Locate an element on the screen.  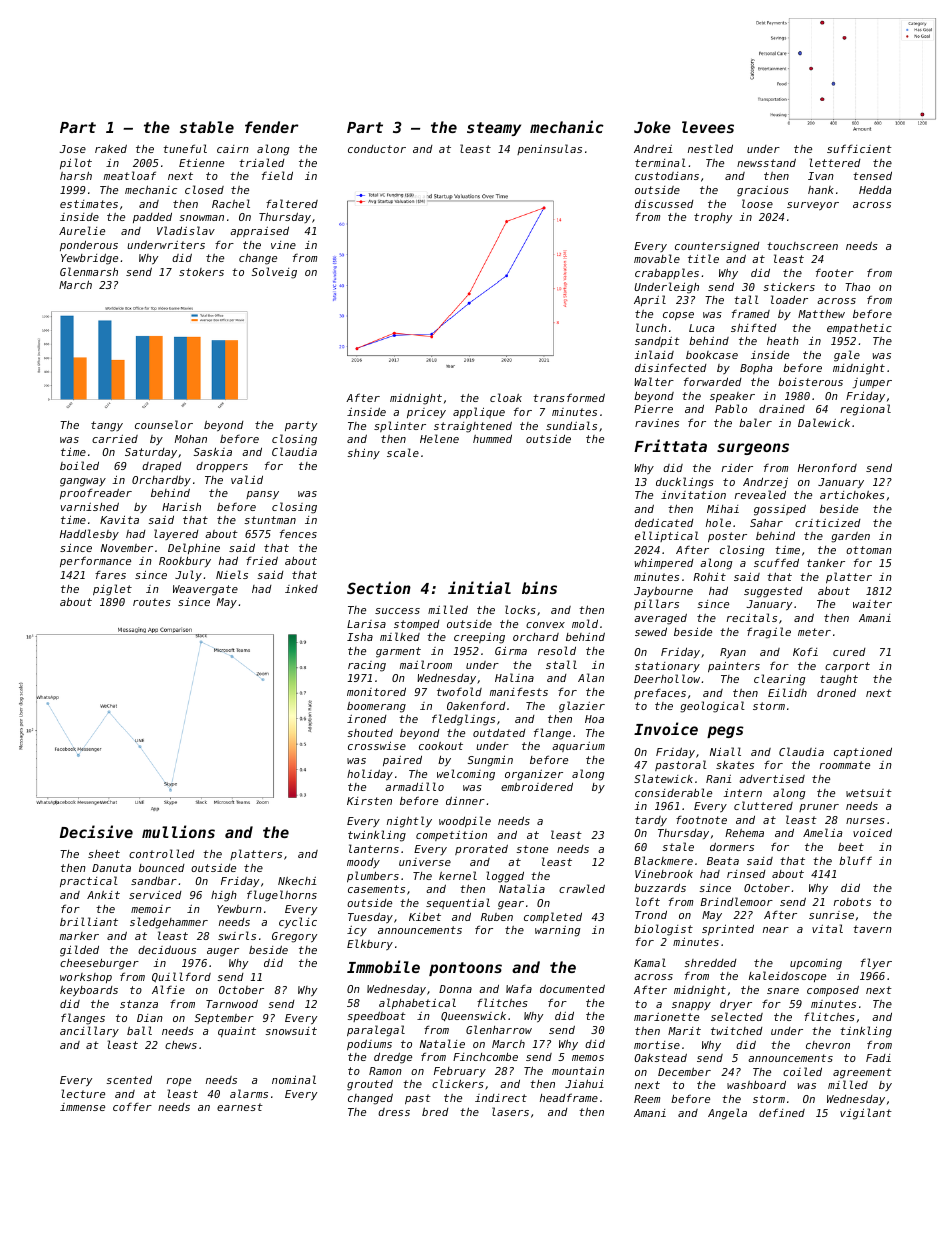
levees is located at coordinates (708, 127).
